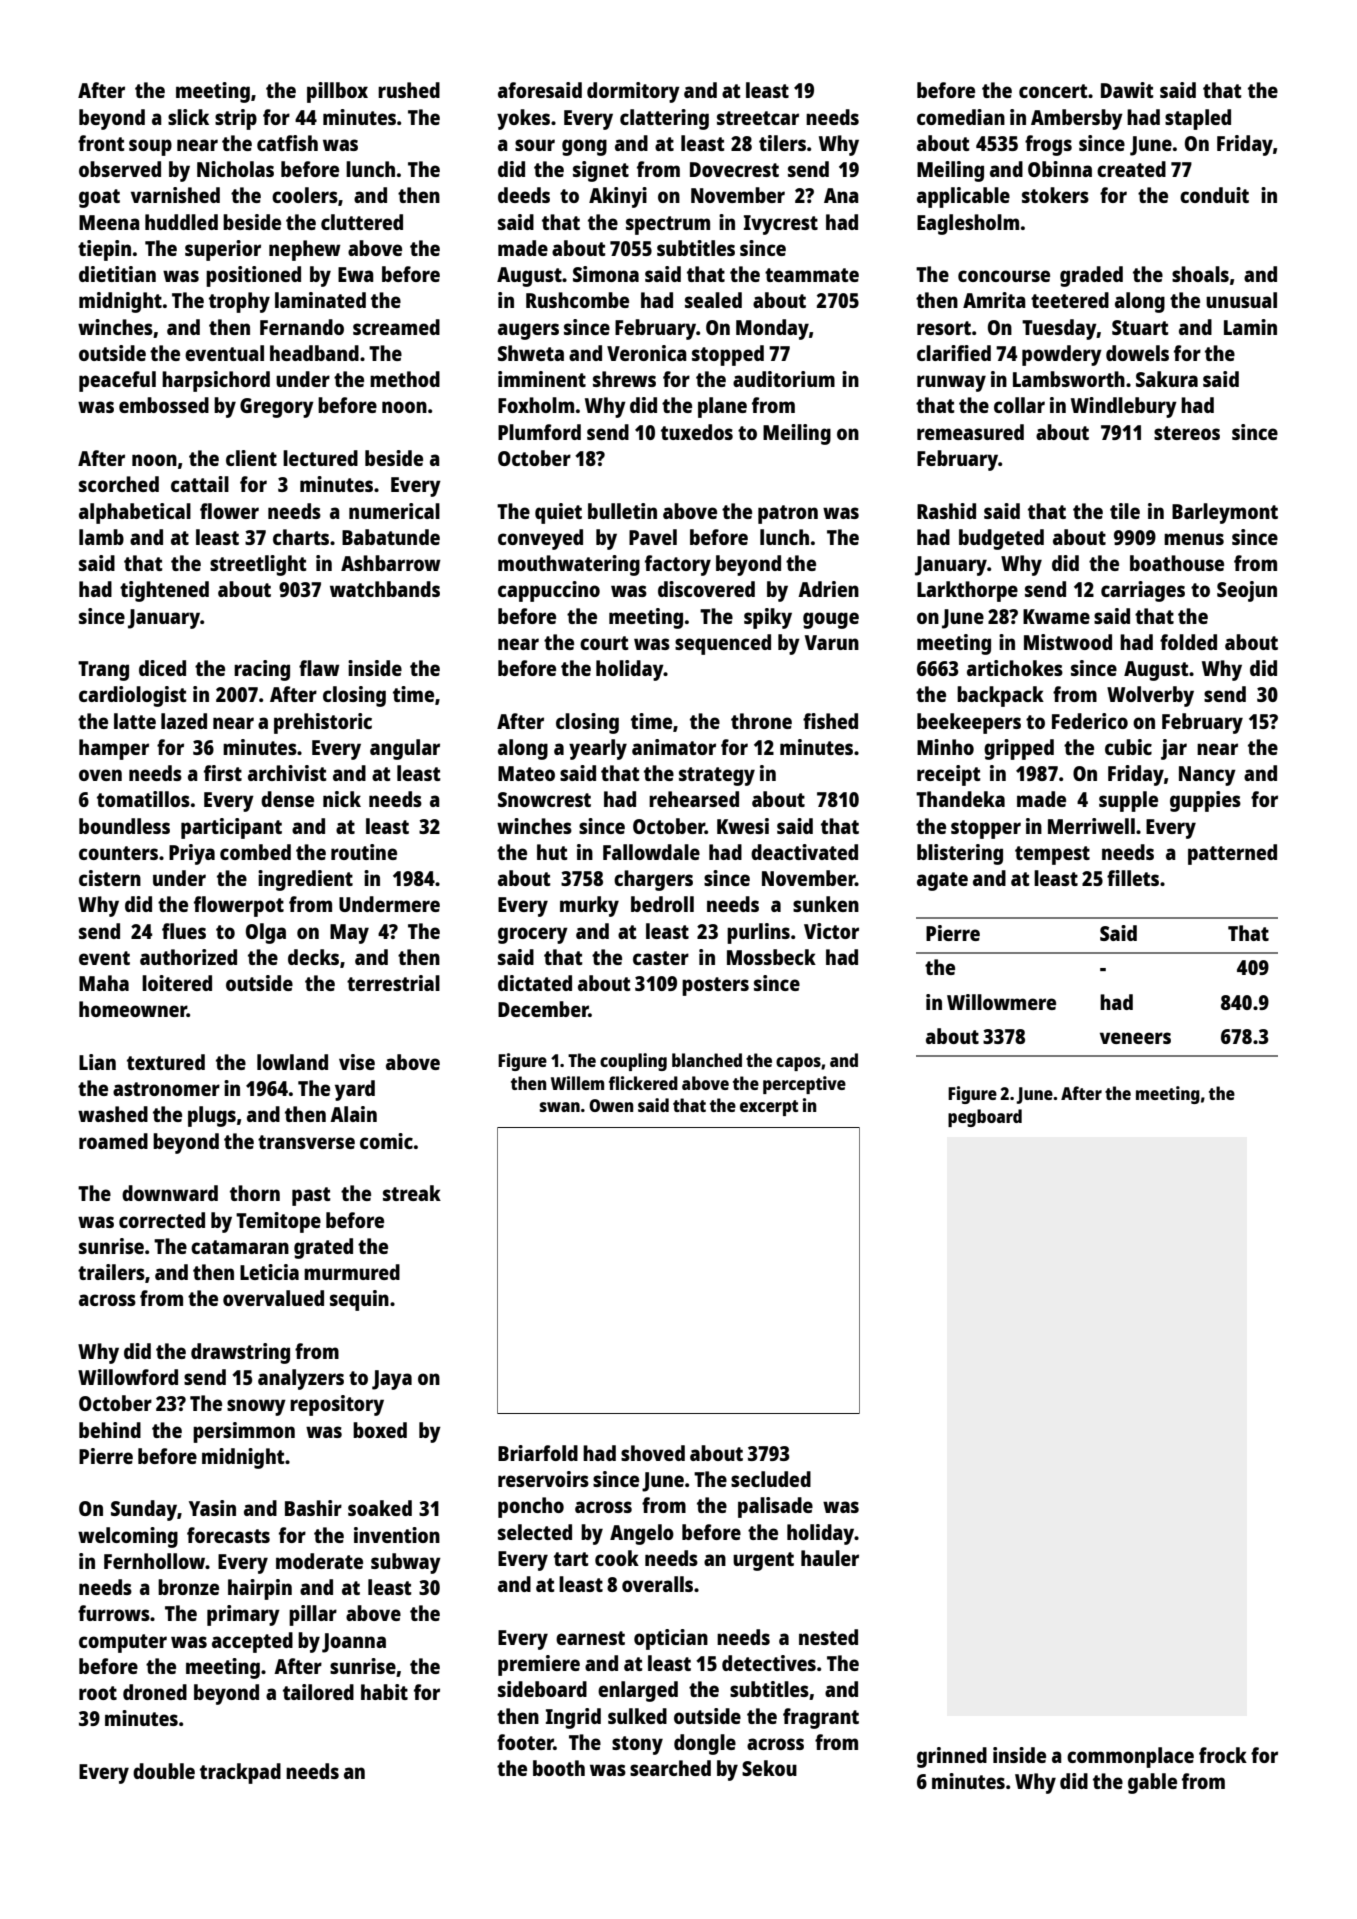  Describe the element at coordinates (985, 1118) in the page. I see `pegboard` at that location.
